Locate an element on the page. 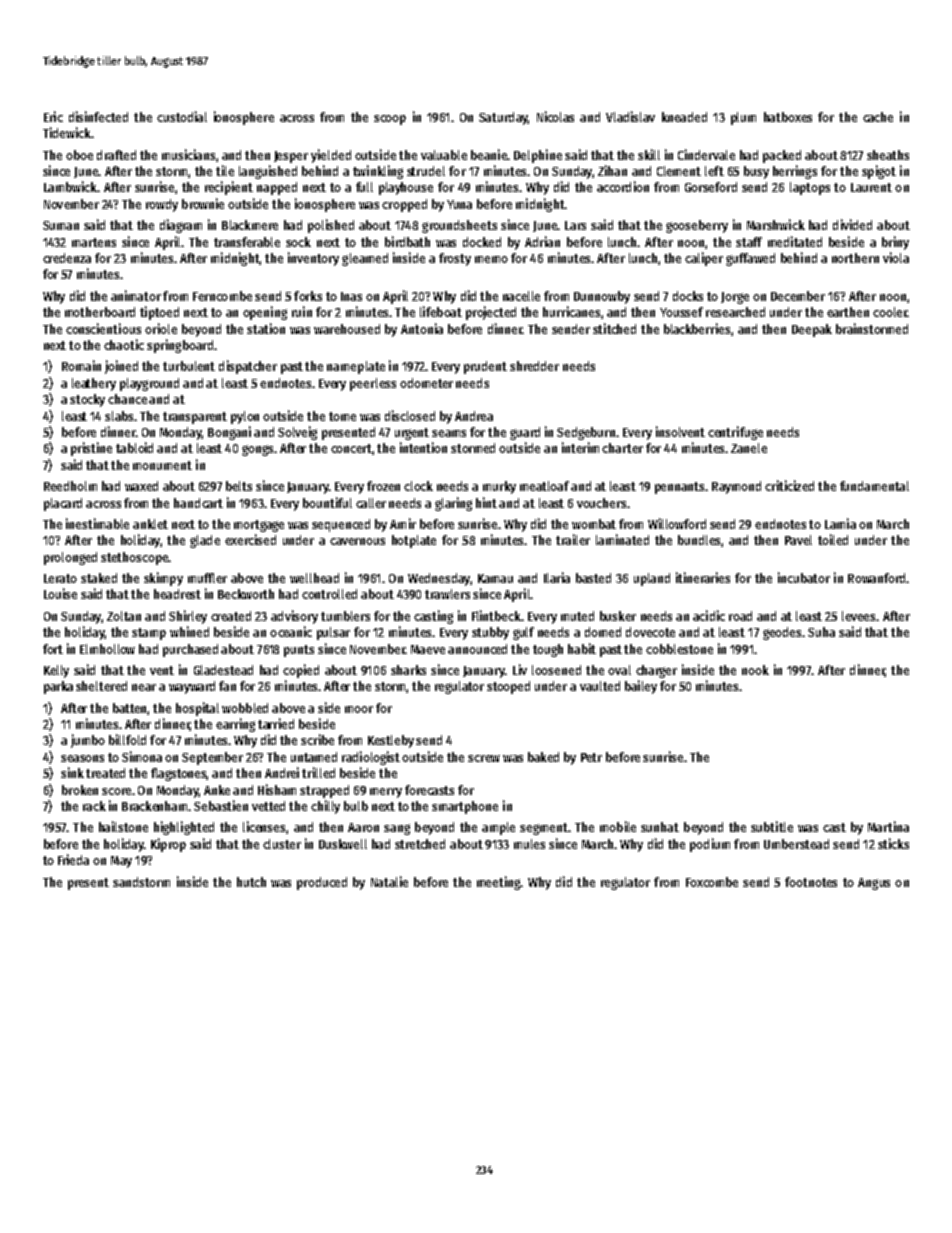  pristine is located at coordinates (91, 449).
